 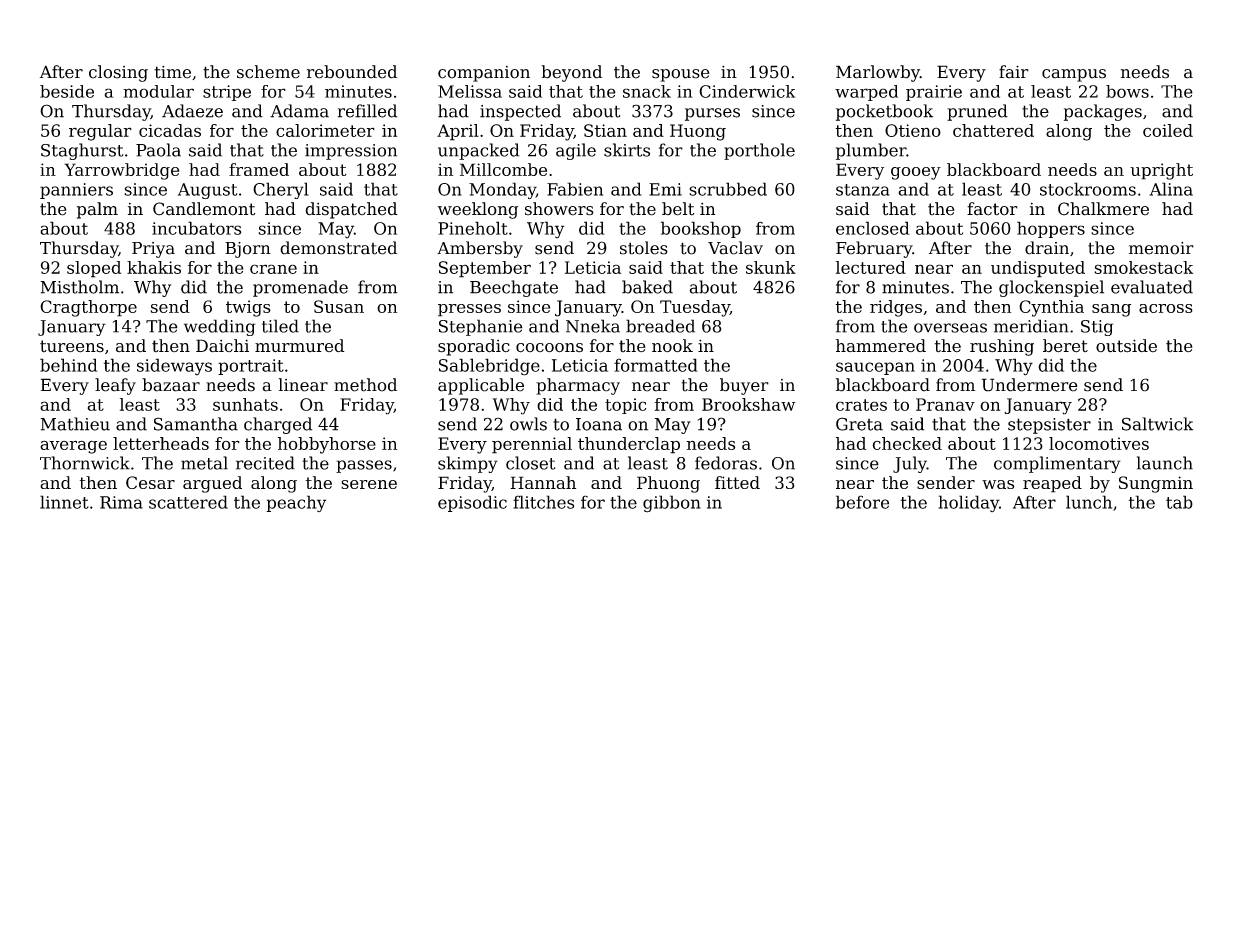 I want to click on Mistholm, so click(x=79, y=287).
